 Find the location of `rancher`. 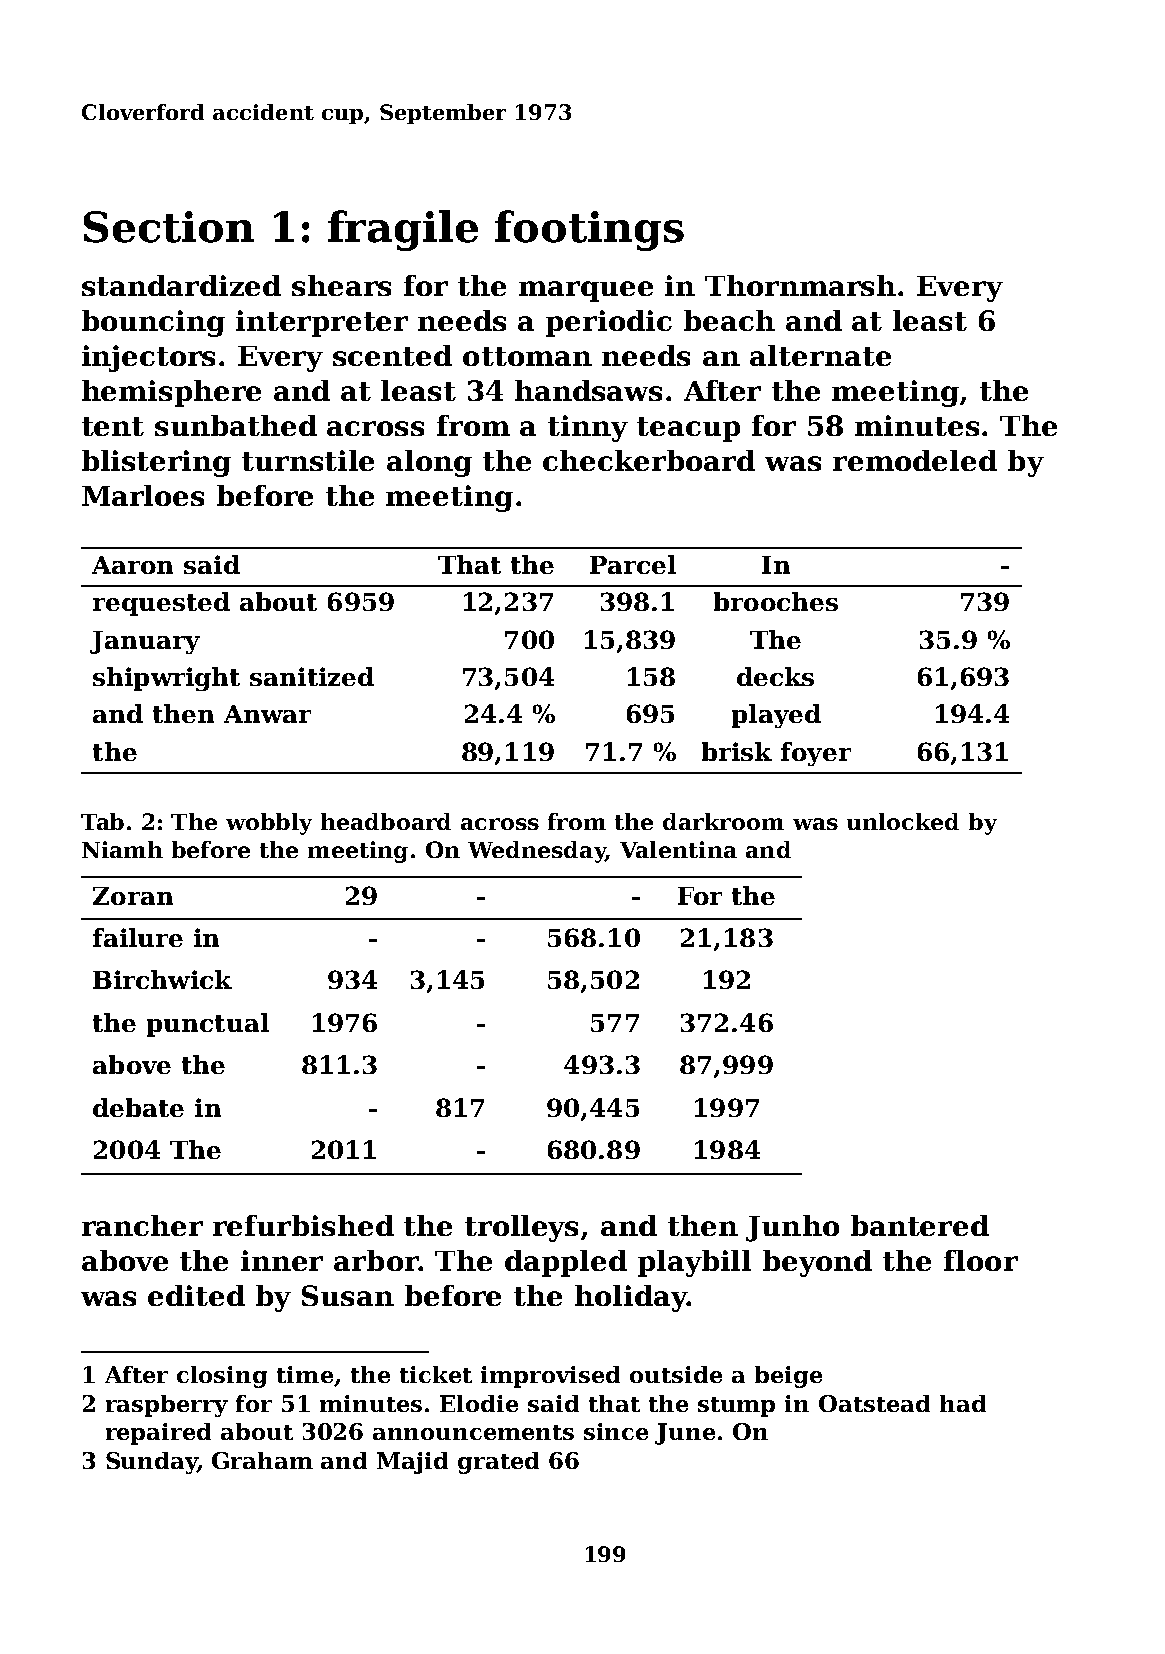

rancher is located at coordinates (142, 1225).
